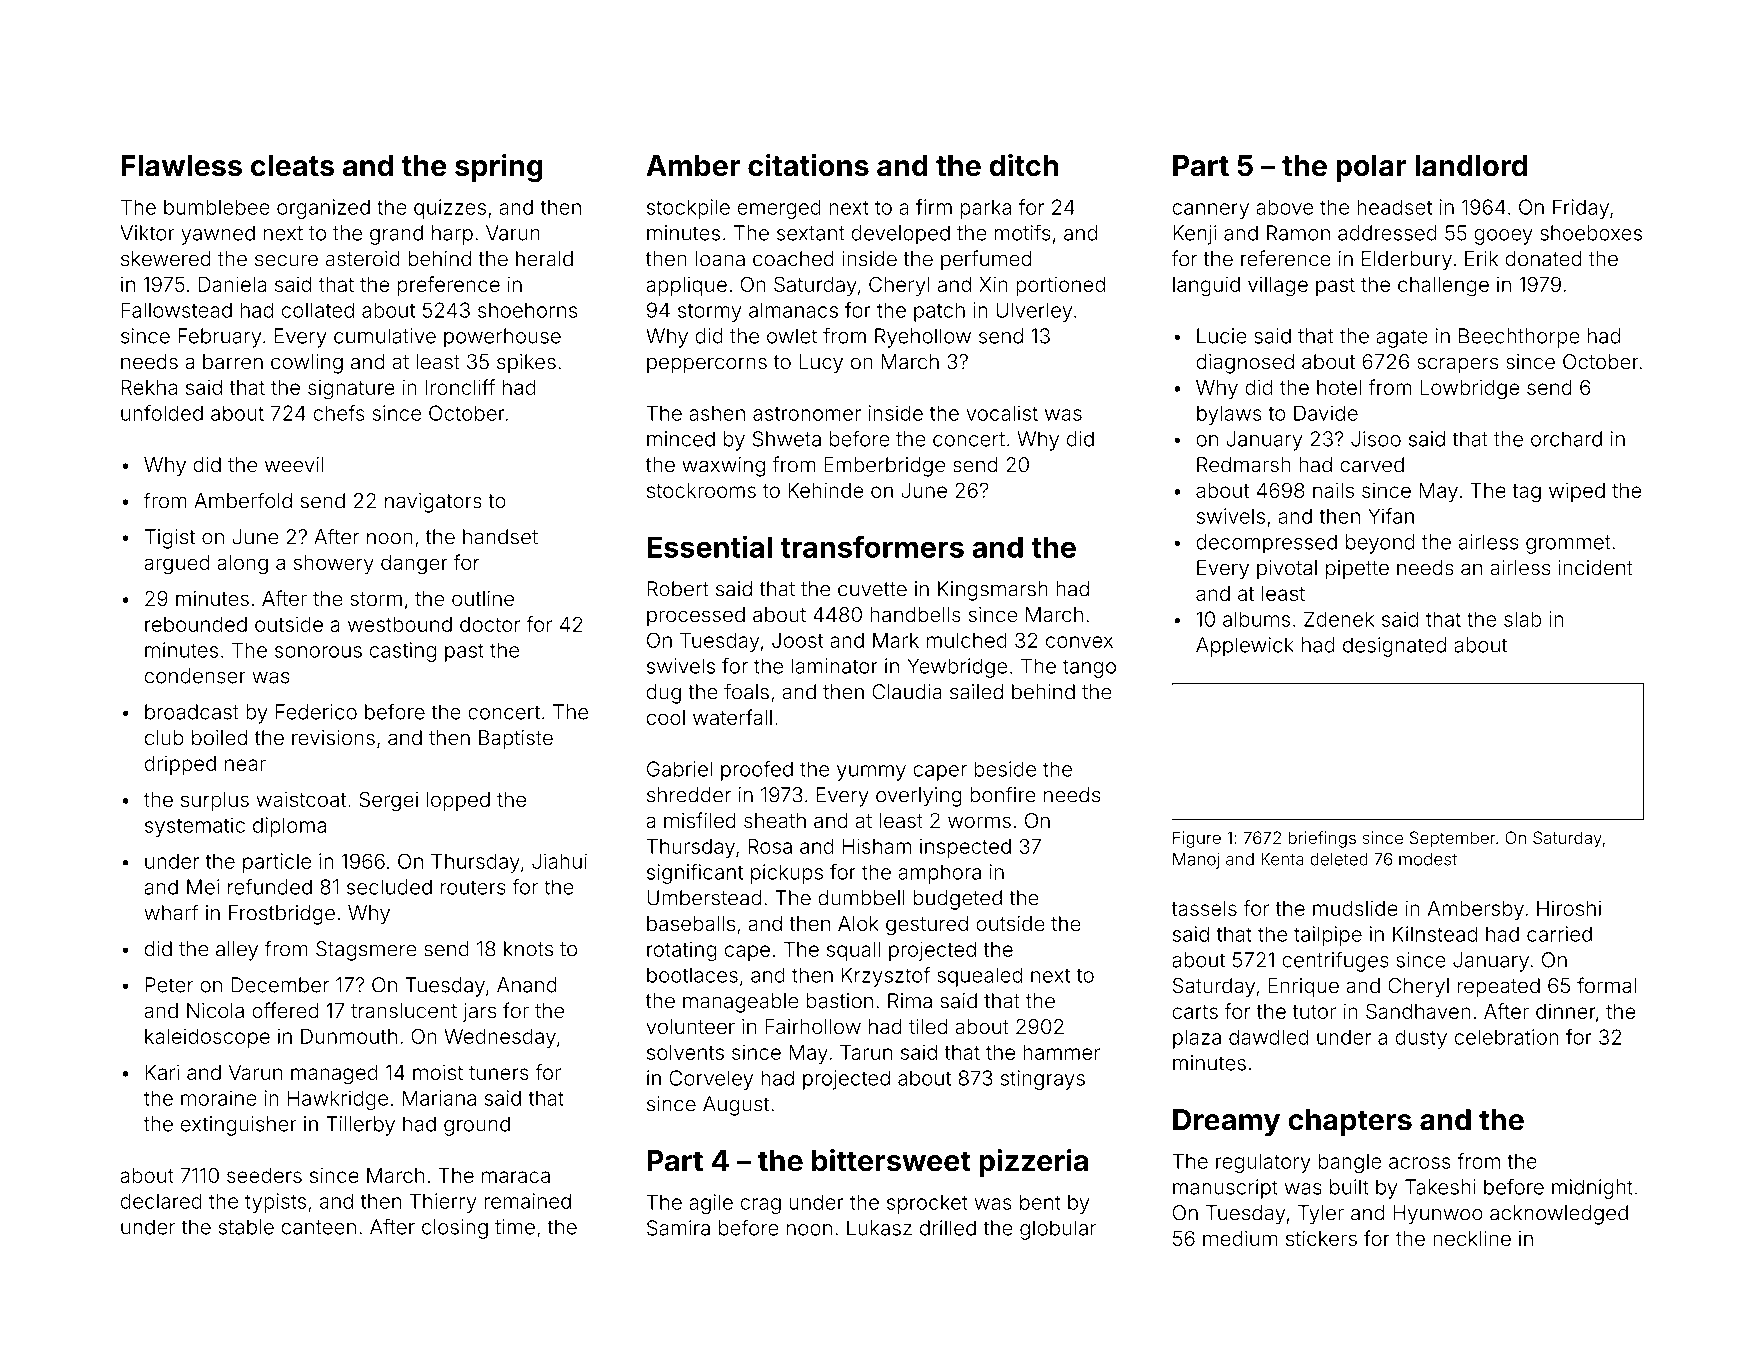 This screenshot has width=1764, height=1363. I want to click on showery, so click(334, 565).
